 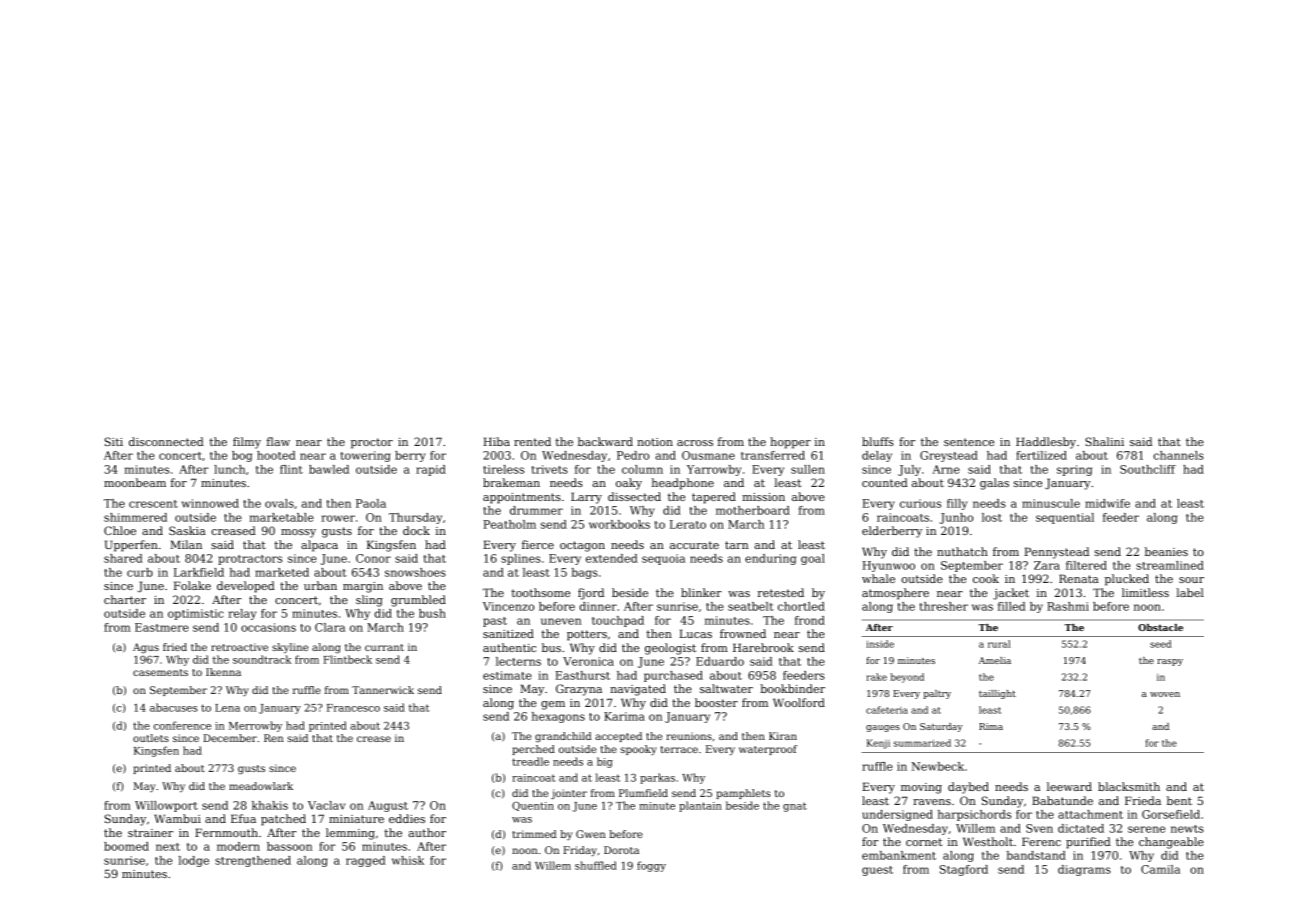 What do you see at coordinates (587, 635) in the screenshot?
I see `potters` at bounding box center [587, 635].
